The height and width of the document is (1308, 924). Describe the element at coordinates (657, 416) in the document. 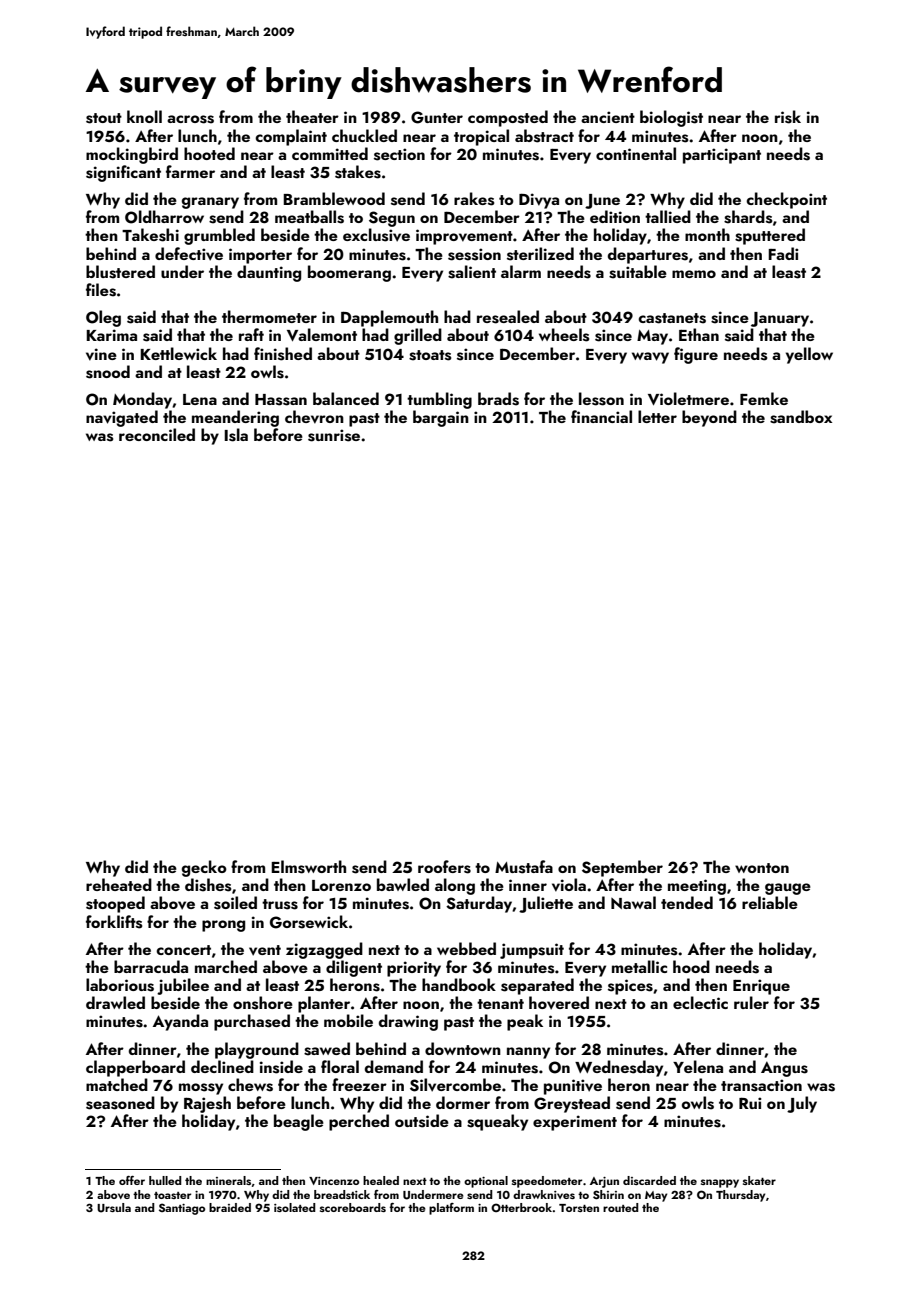

I see `letter` at that location.
